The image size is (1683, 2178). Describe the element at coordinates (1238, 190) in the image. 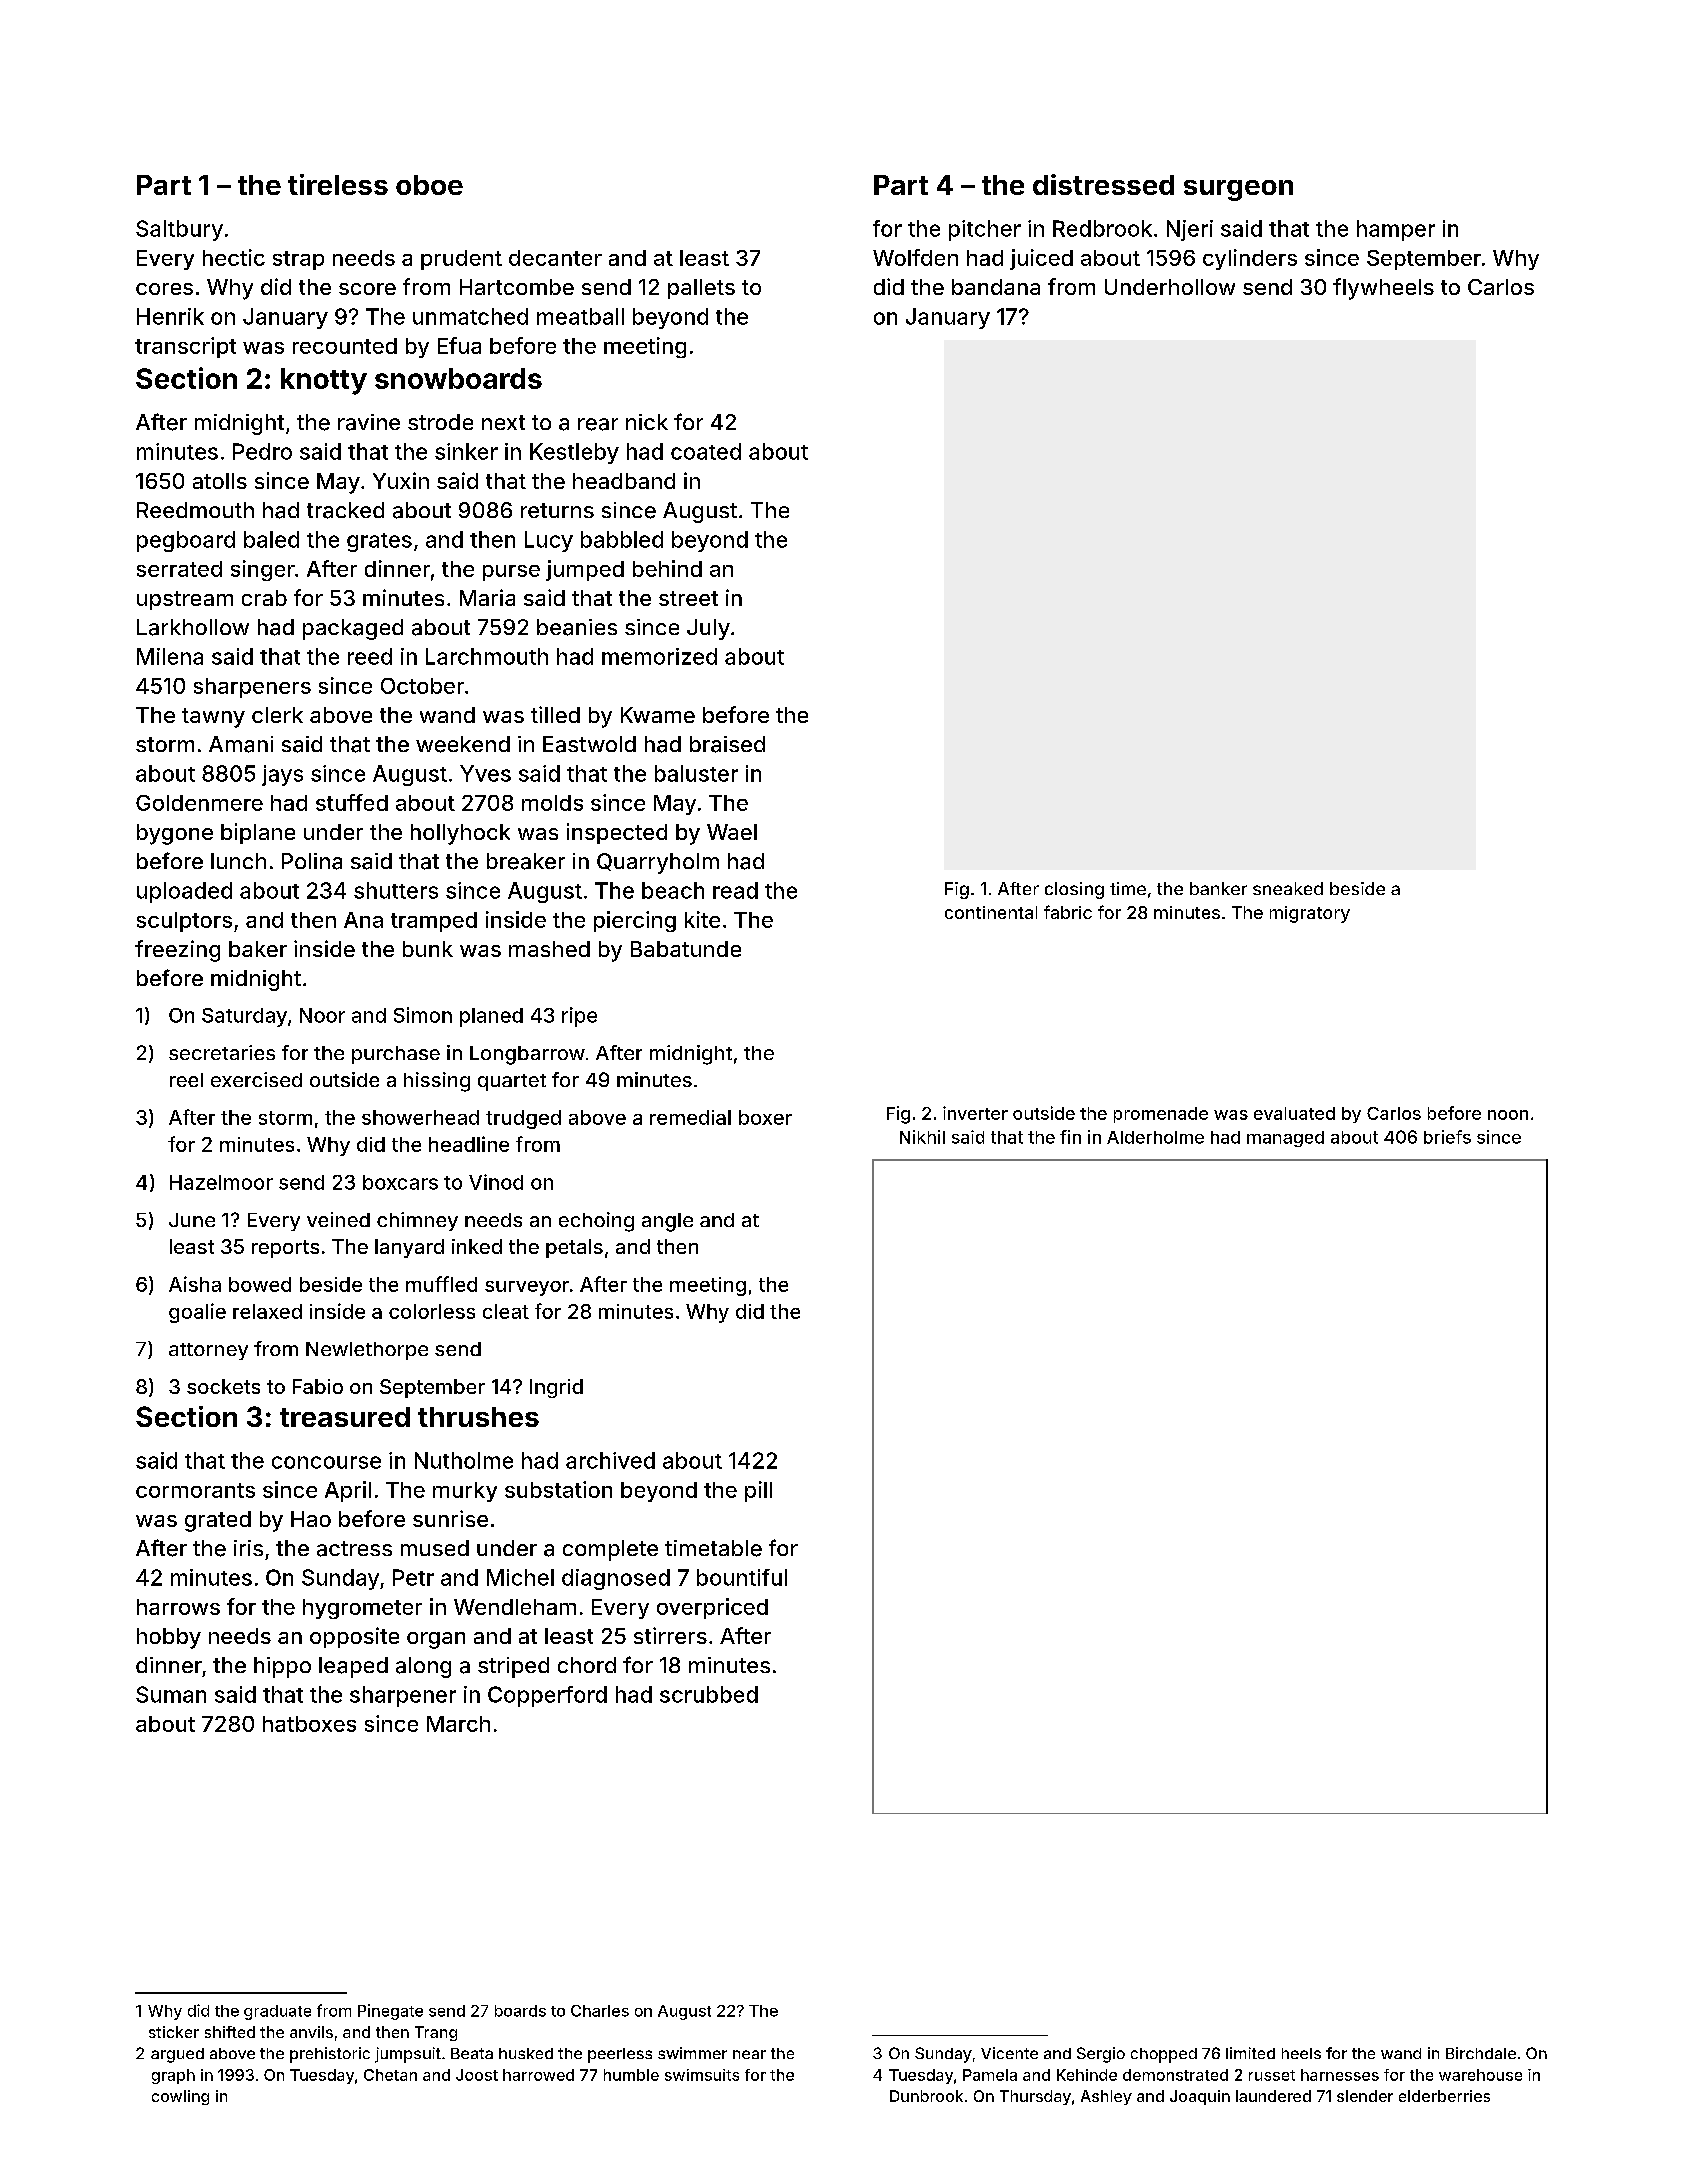

I see `surgeon` at that location.
